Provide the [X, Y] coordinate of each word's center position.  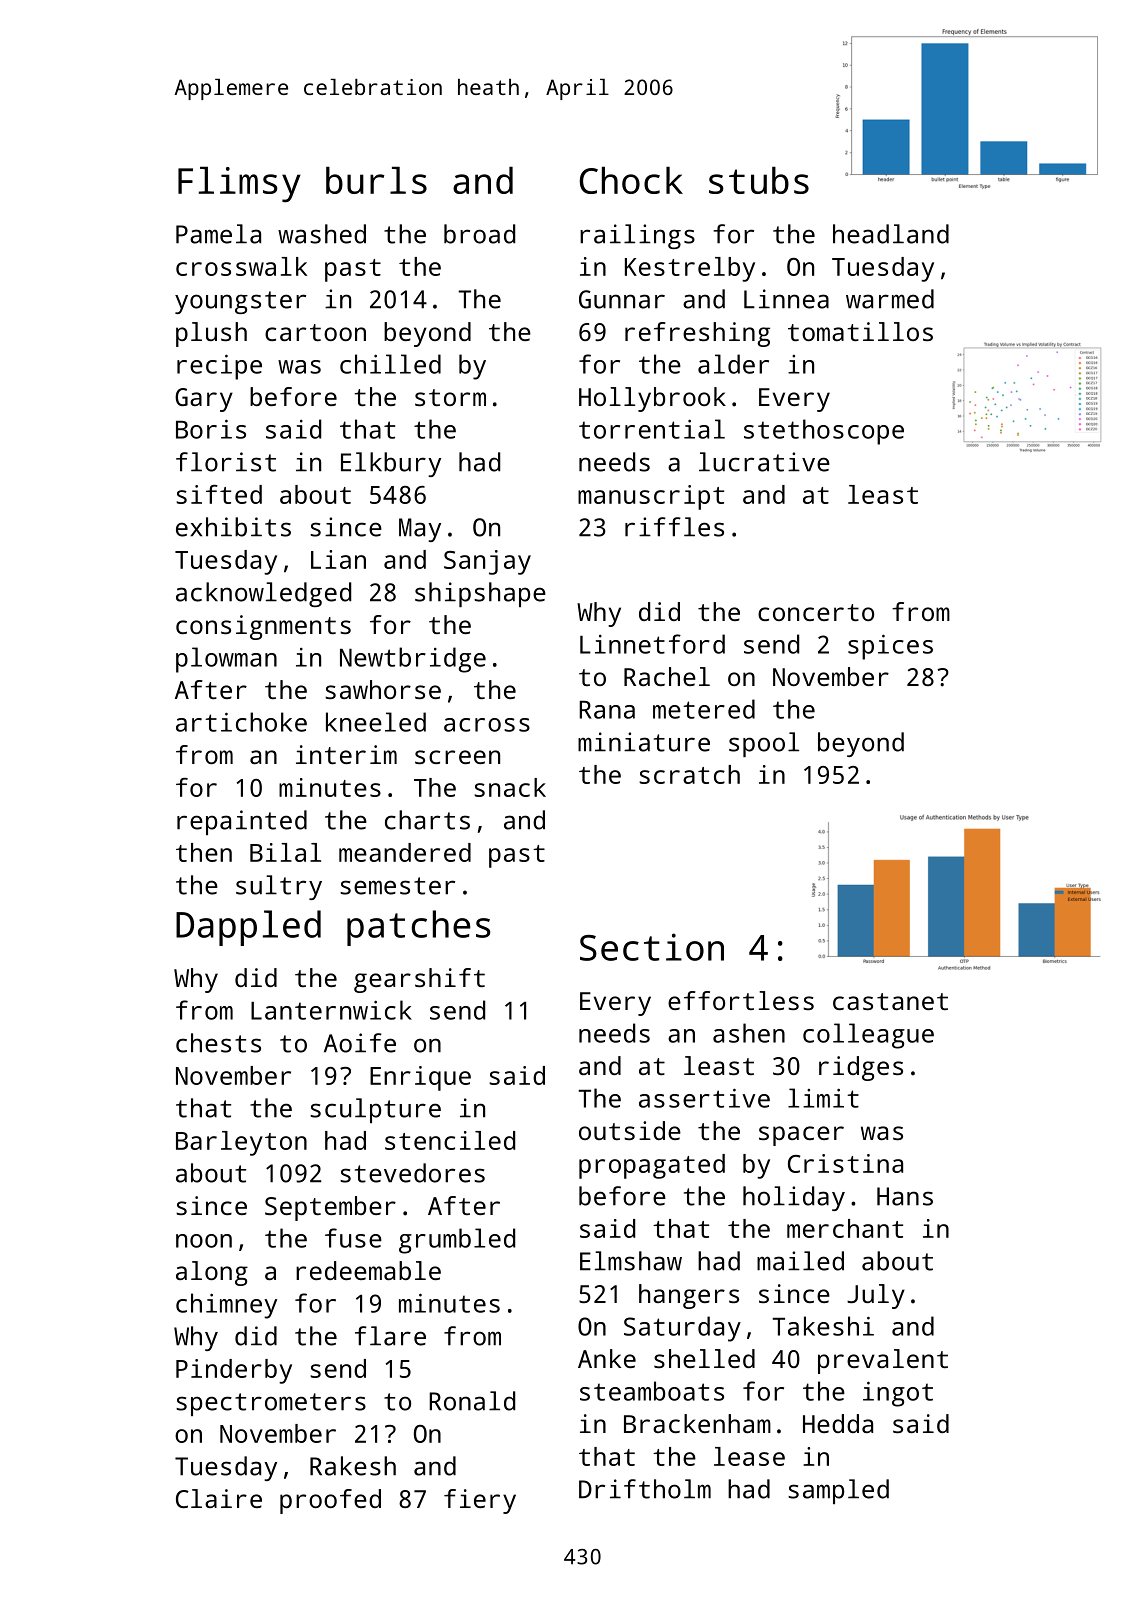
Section [652, 947]
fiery [480, 1501]
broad [479, 234]
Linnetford [652, 644]
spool [764, 744]
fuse [353, 1238]
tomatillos [860, 331]
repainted [242, 822]
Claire [219, 1498]
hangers [689, 1296]
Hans [905, 1196]
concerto [816, 612]
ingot [898, 1394]
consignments [263, 627]
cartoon [315, 332]
